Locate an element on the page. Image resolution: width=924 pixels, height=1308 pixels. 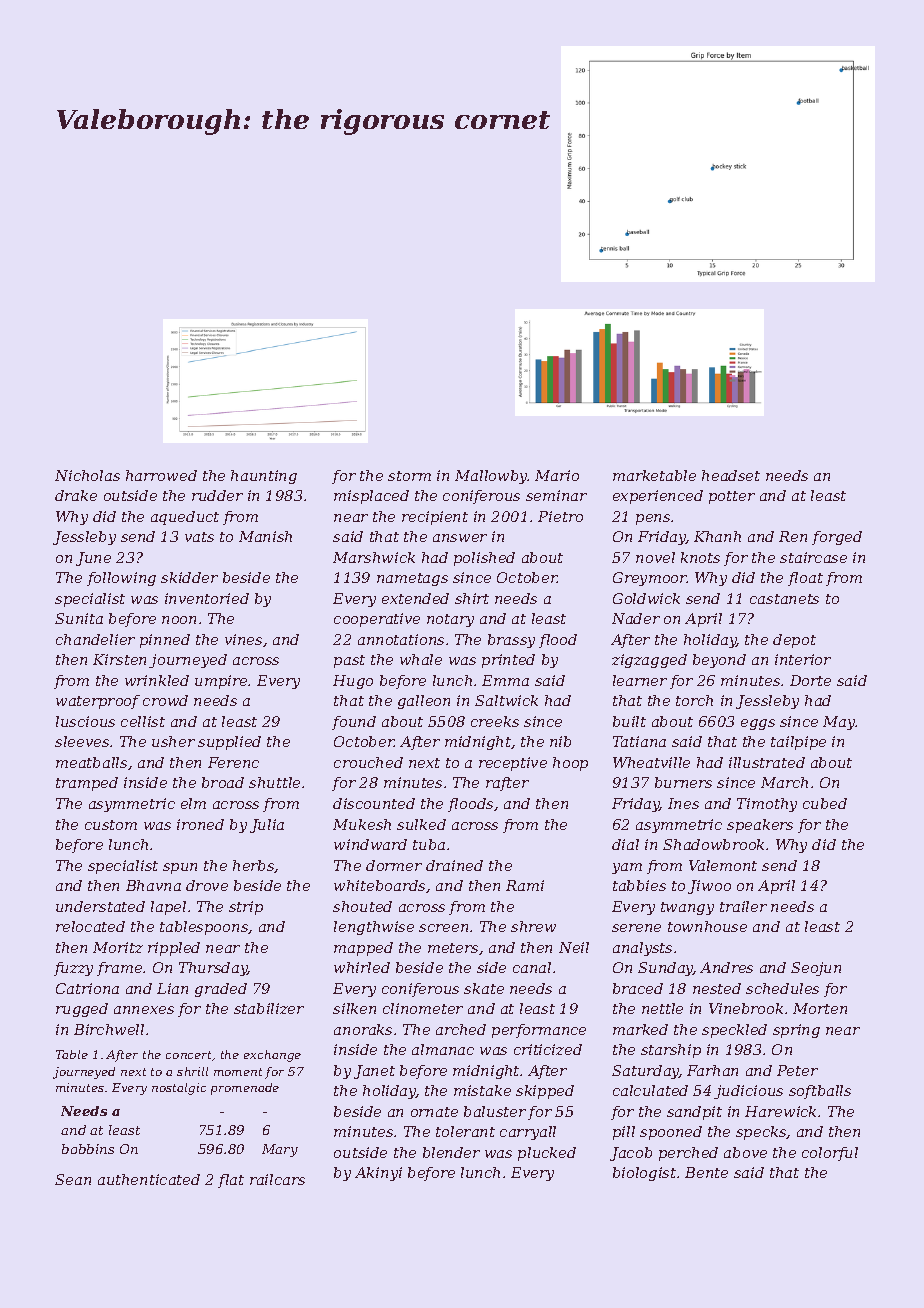
drove is located at coordinates (207, 885).
